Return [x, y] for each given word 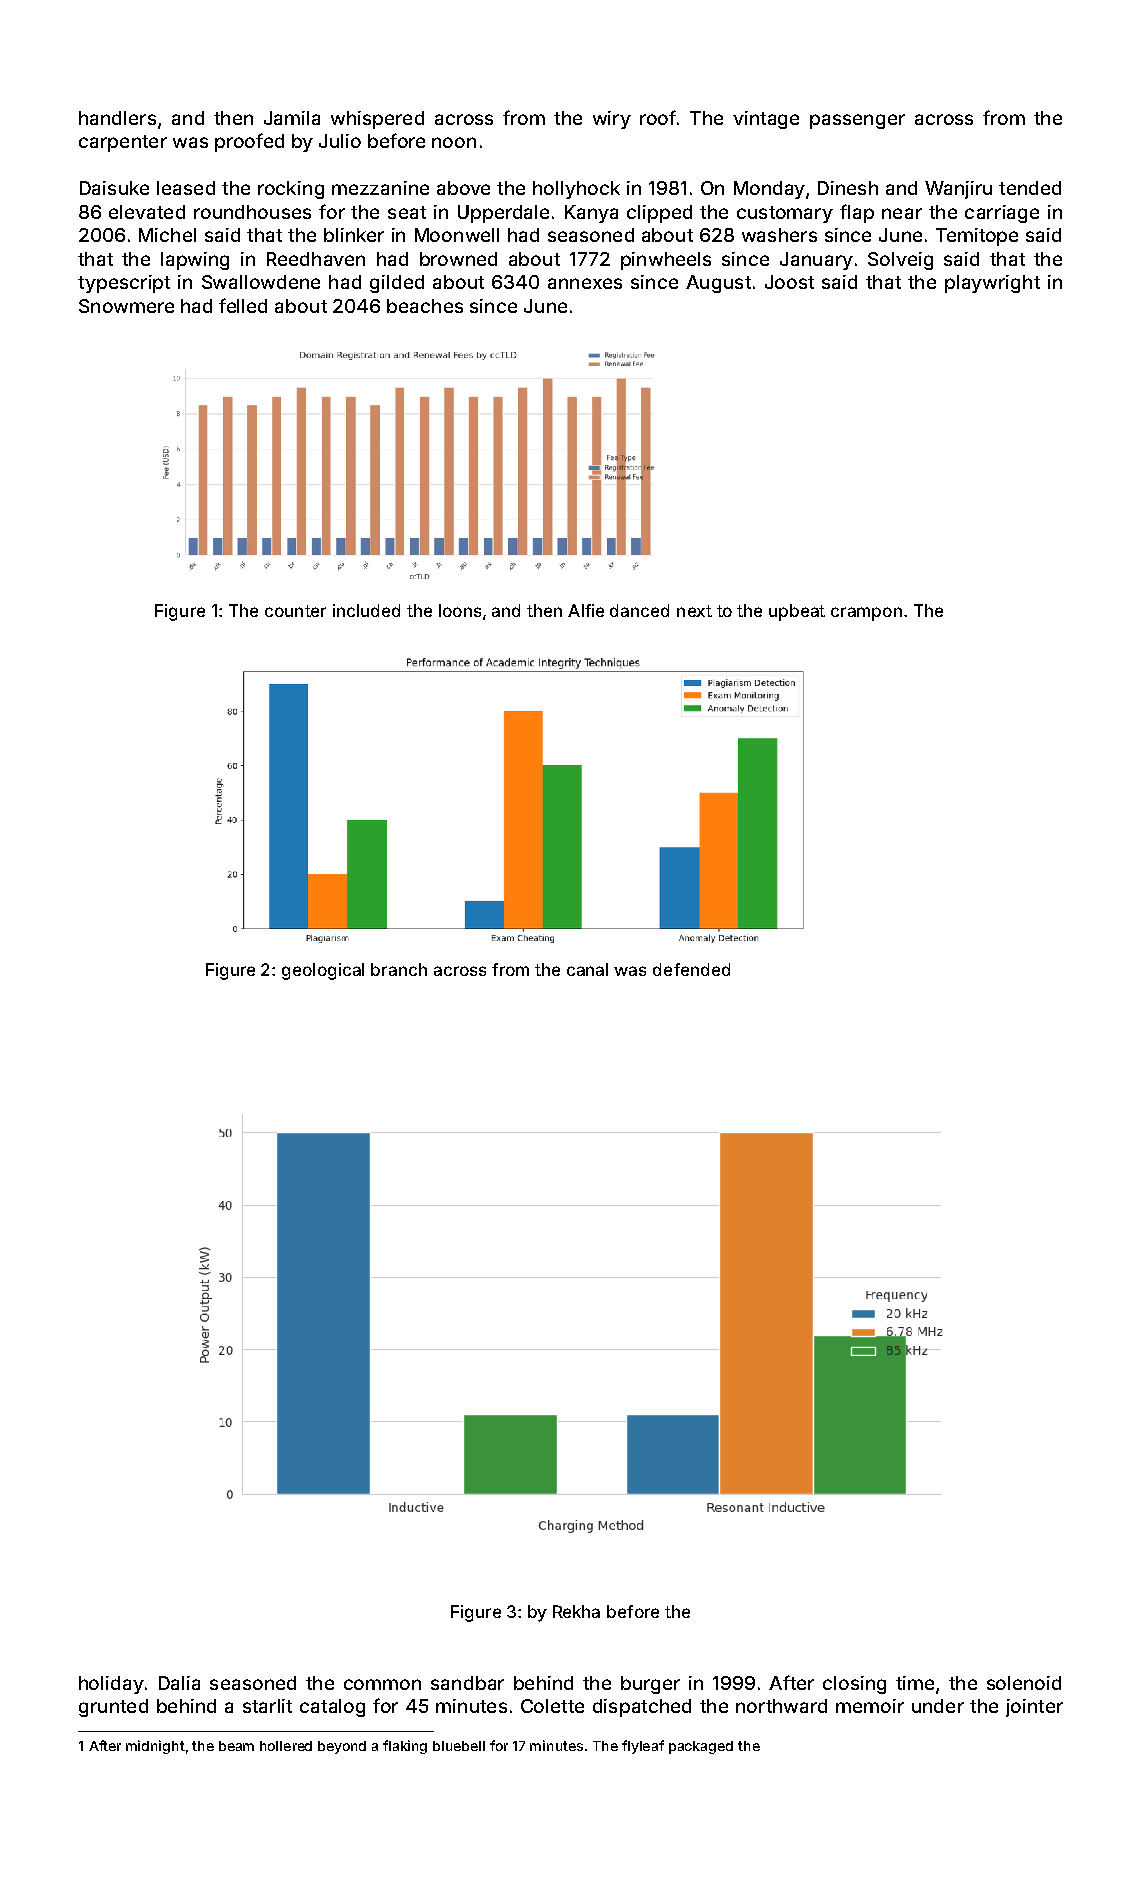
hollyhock [576, 190]
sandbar [467, 1683]
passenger [857, 121]
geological [323, 971]
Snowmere [126, 306]
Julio [340, 141]
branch [399, 969]
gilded [397, 284]
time [915, 1683]
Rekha [576, 1611]
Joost [789, 282]
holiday [111, 1685]
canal [587, 969]
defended [691, 969]
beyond [342, 1747]
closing [854, 1685]
